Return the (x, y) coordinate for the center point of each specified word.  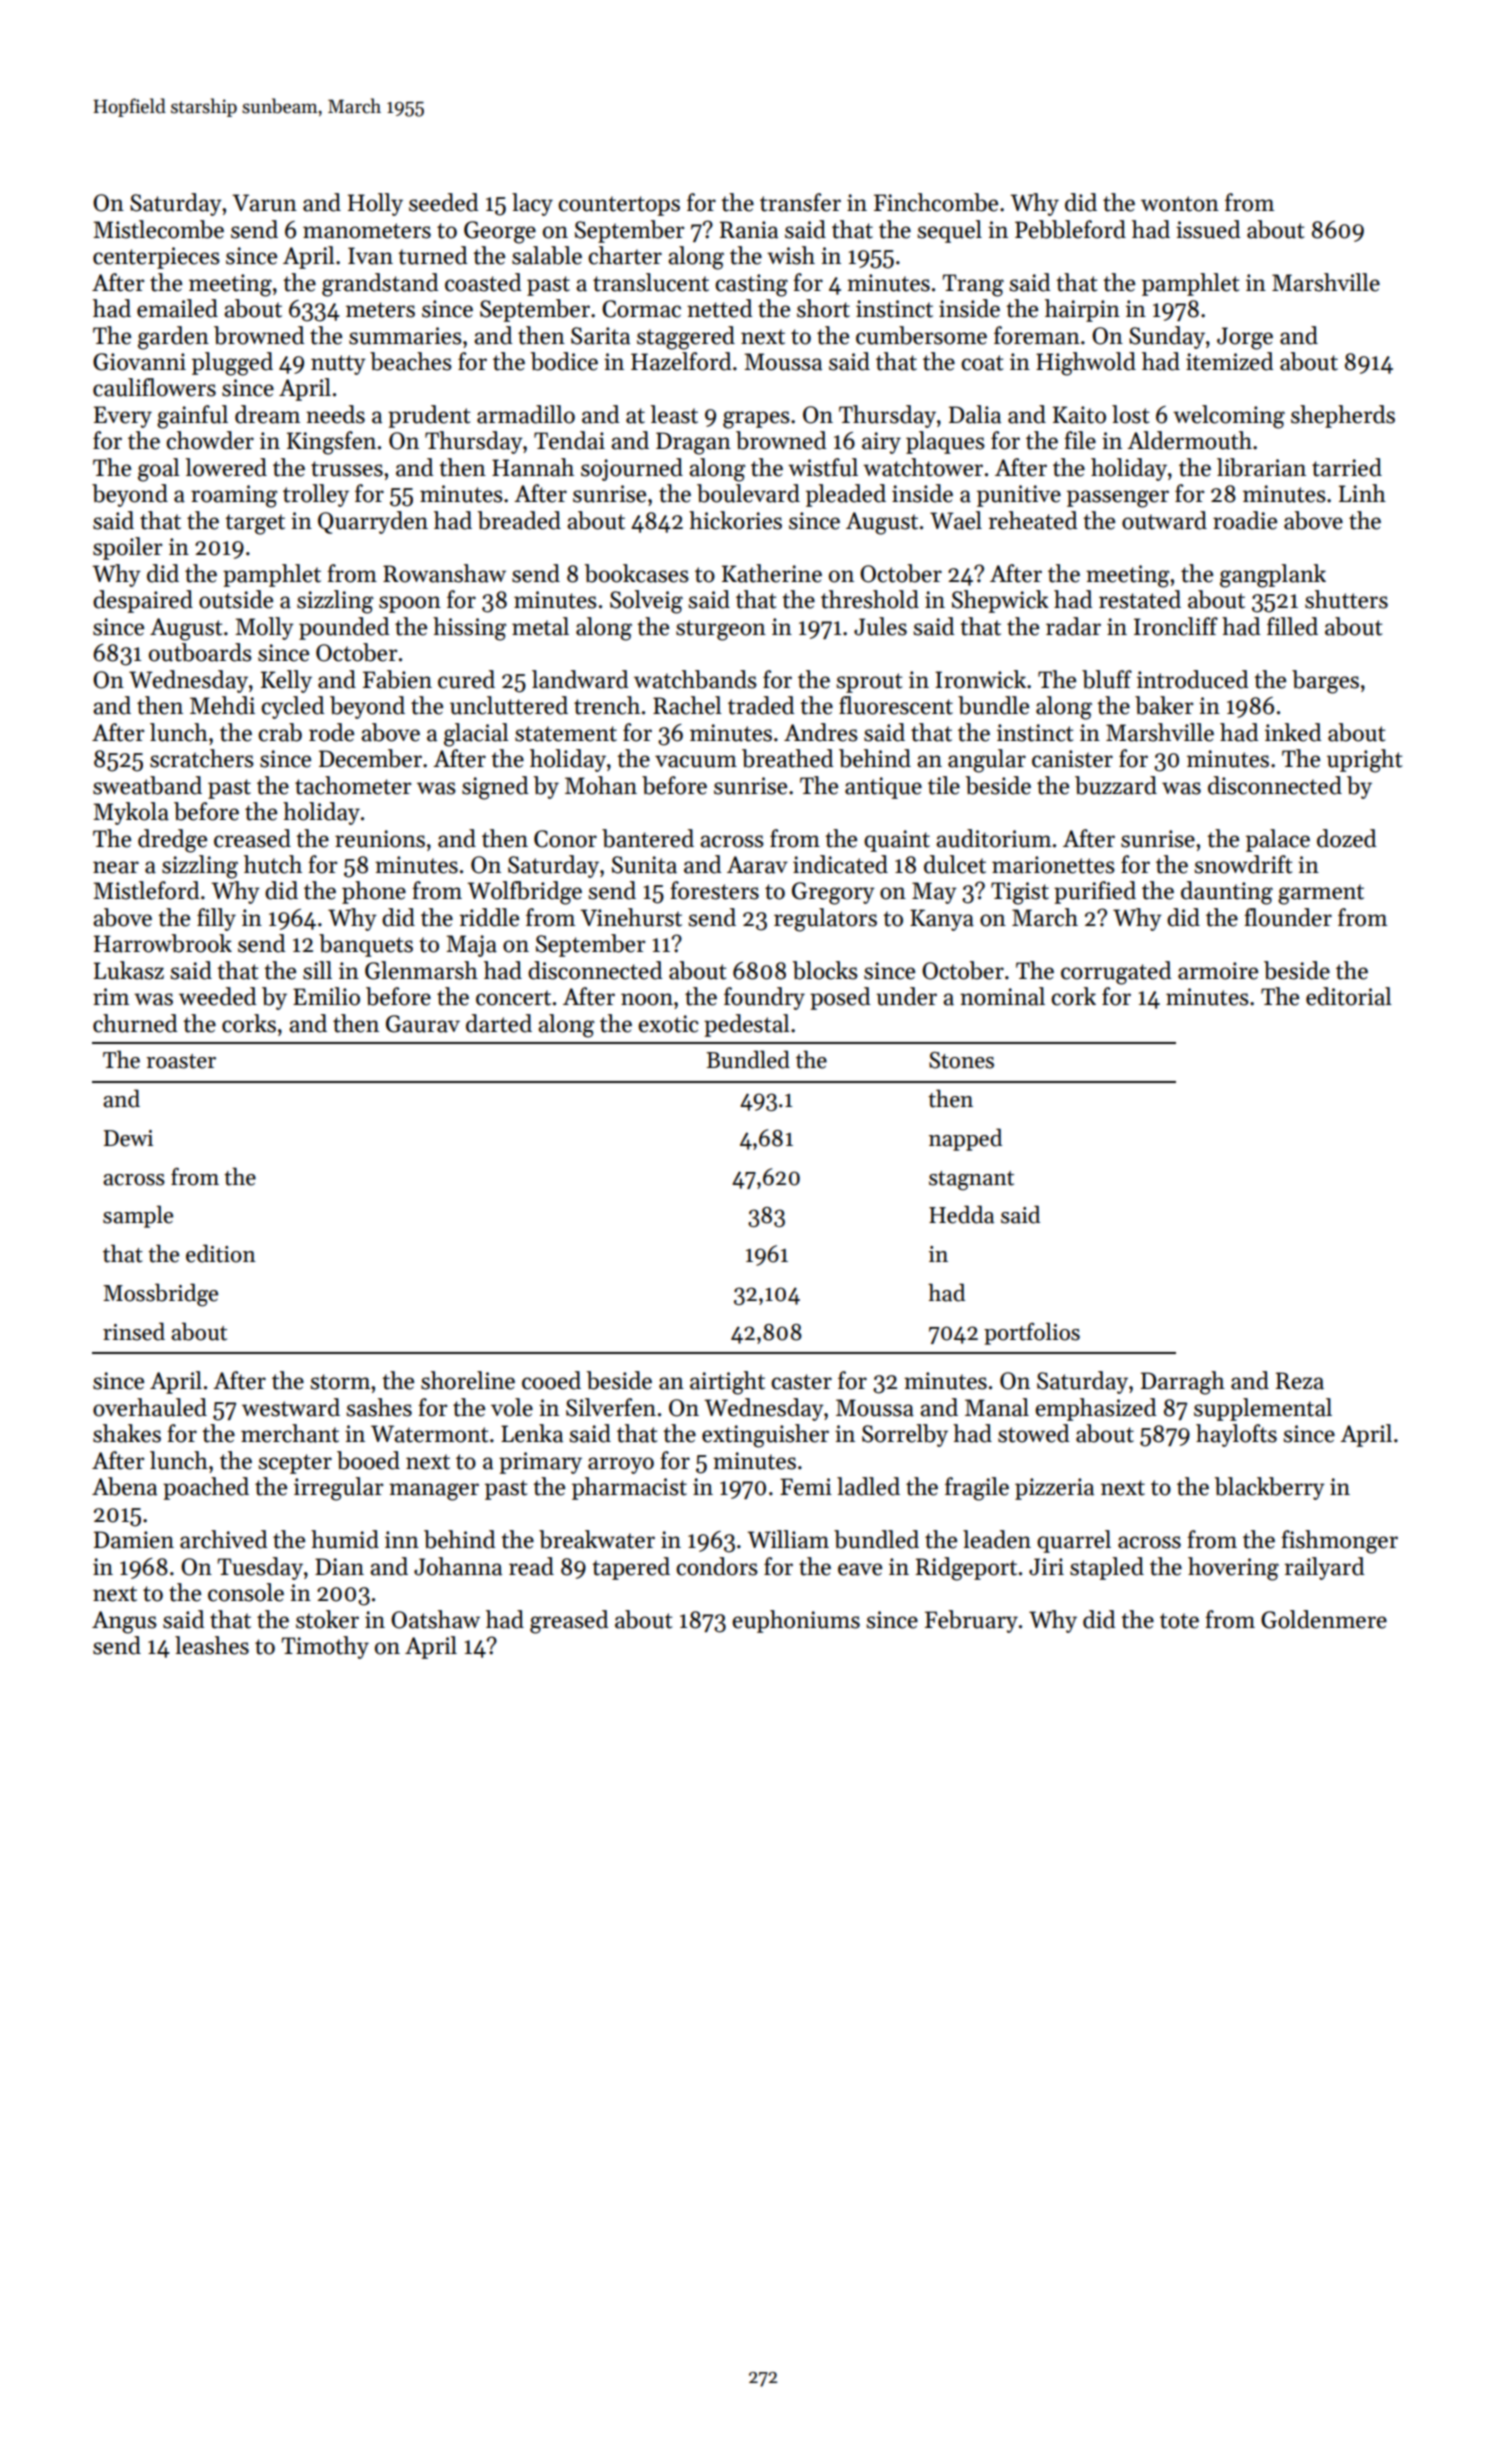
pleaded (846, 495)
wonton (1180, 204)
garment (1321, 894)
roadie (1245, 520)
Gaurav (423, 1024)
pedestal (747, 1025)
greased (569, 1622)
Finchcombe (936, 202)
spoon (410, 604)
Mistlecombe (158, 229)
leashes (212, 1645)
